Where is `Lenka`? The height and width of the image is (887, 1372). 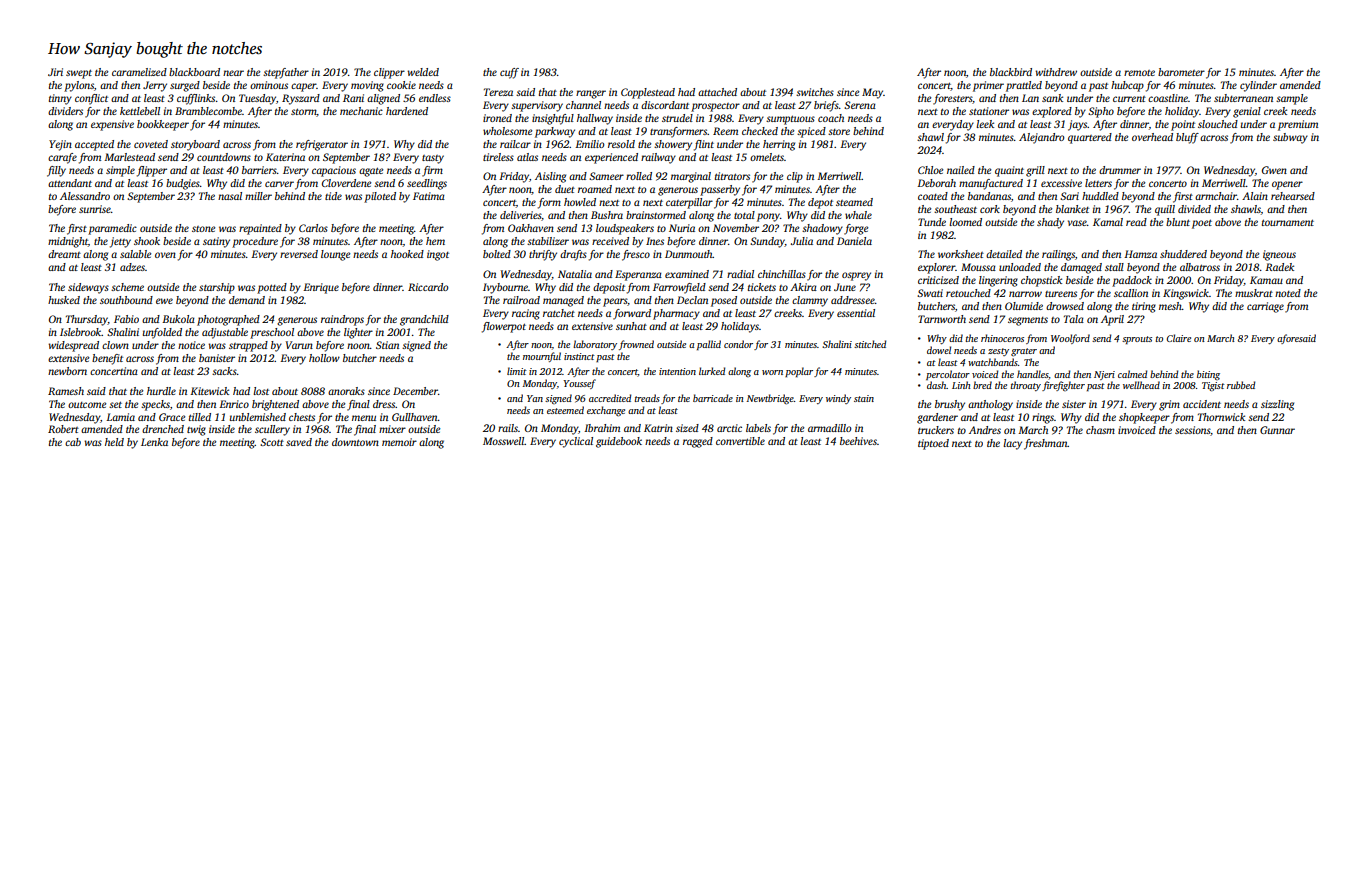 Lenka is located at coordinates (154, 442).
